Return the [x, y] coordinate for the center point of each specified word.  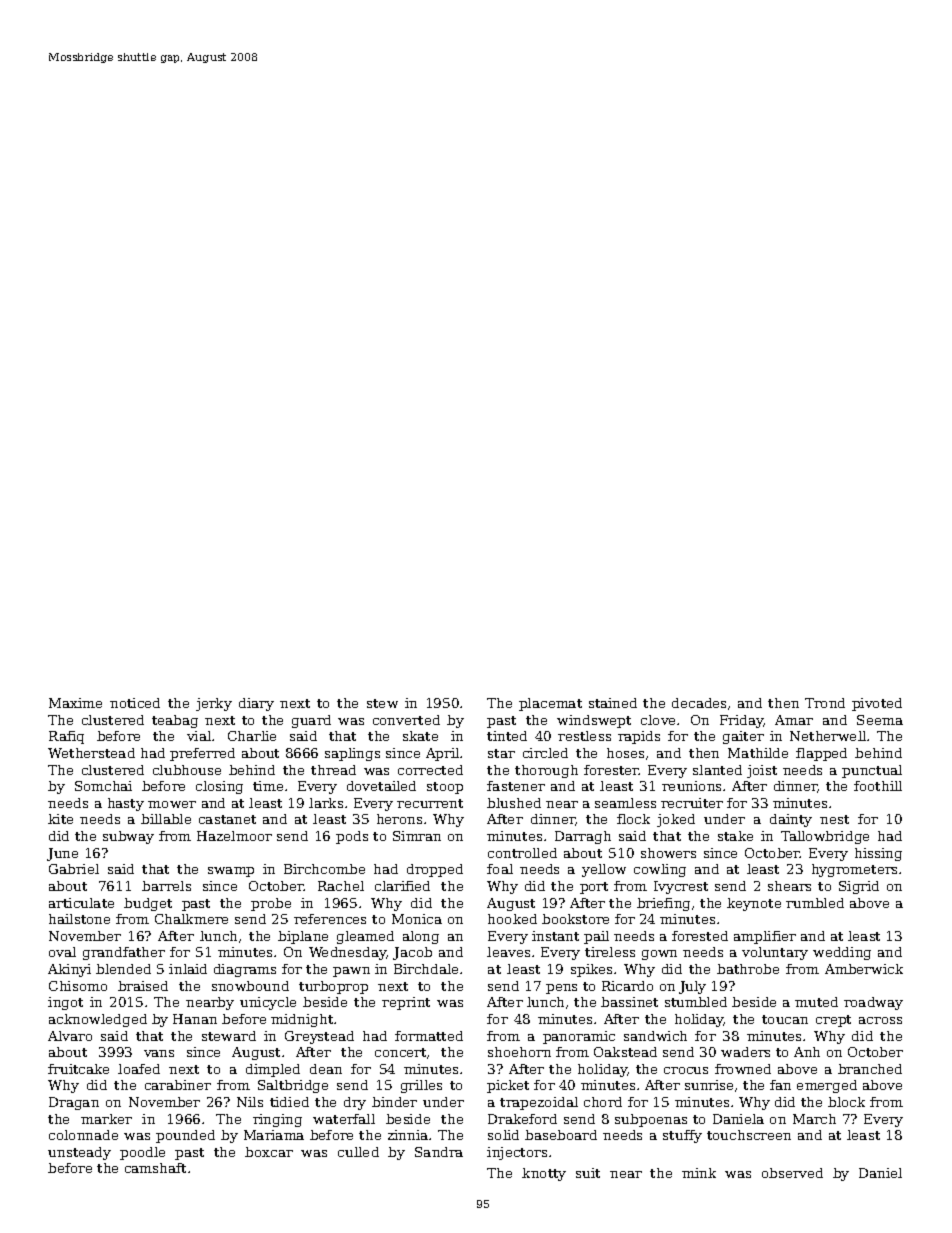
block [846, 1102]
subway [128, 837]
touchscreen [749, 1135]
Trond [825, 703]
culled [358, 1152]
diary [256, 704]
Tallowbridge [825, 837]
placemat [550, 704]
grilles [421, 1086]
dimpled [273, 1070]
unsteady [79, 1153]
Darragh [583, 837]
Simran [417, 836]
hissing [878, 854]
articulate [81, 903]
